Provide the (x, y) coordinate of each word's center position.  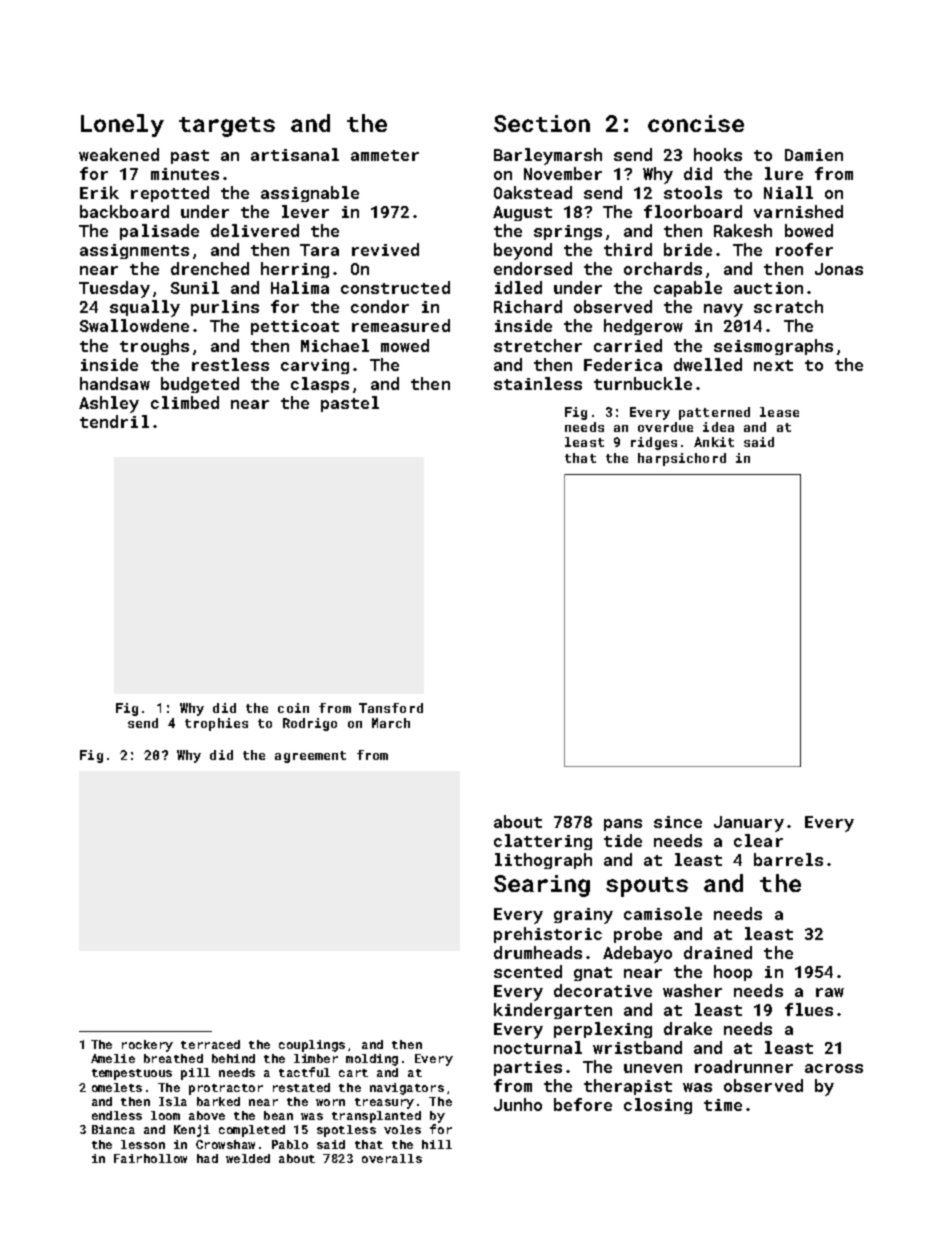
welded (248, 1158)
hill (437, 1144)
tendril (114, 421)
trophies (216, 724)
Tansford (391, 708)
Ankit (714, 442)
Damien (814, 155)
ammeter (385, 155)
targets (227, 127)
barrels (788, 859)
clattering (543, 842)
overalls (392, 1158)
